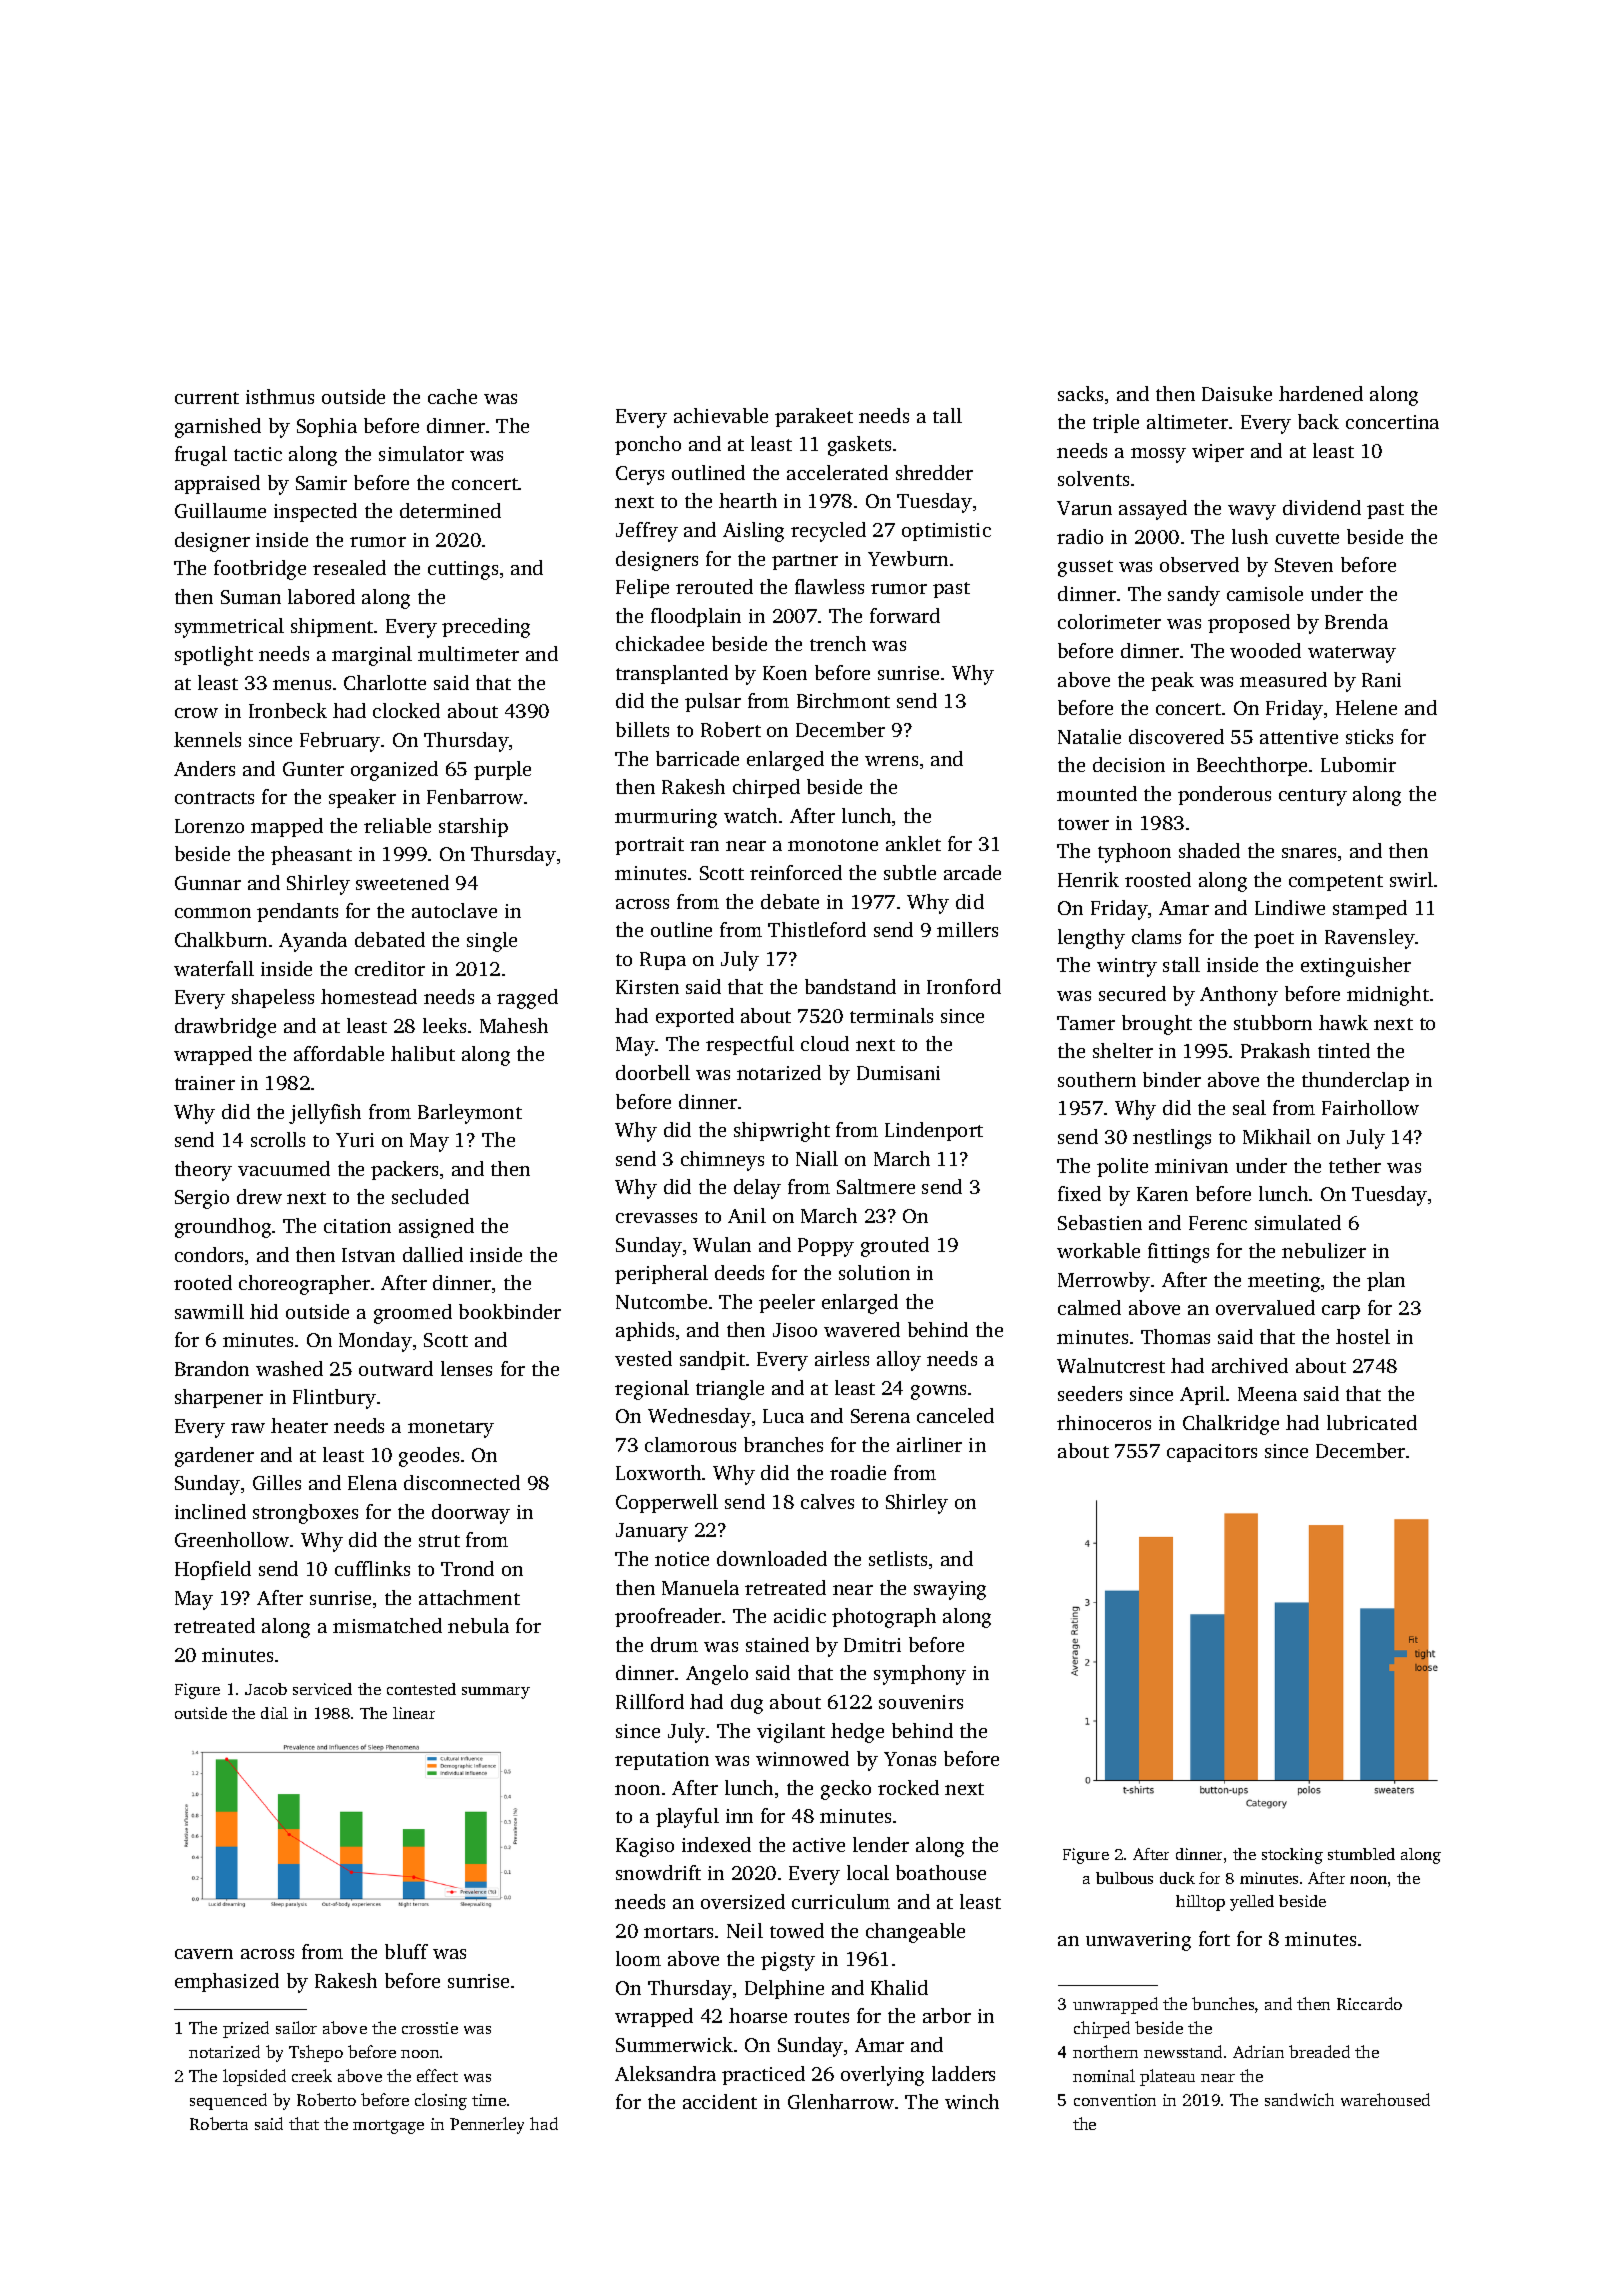 The image size is (1620, 2292). What do you see at coordinates (205, 1083) in the page?
I see `trainer` at bounding box center [205, 1083].
